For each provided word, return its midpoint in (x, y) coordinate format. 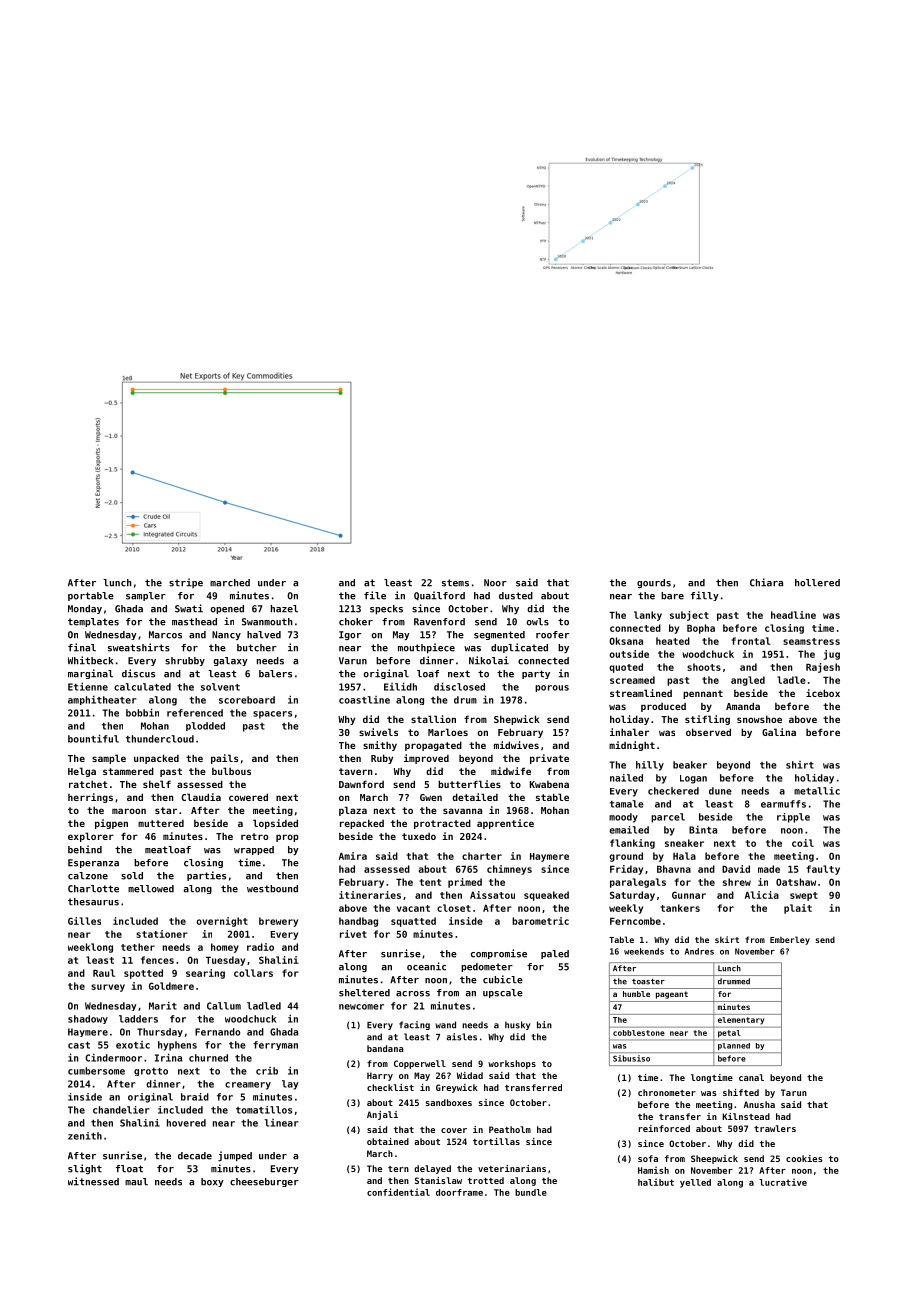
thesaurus (93, 902)
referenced (195, 713)
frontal (751, 641)
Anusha (759, 1104)
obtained (388, 1141)
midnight (632, 746)
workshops (512, 1064)
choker (356, 622)
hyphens (177, 1046)
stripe (186, 583)
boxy (212, 1182)
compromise (499, 954)
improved (426, 759)
